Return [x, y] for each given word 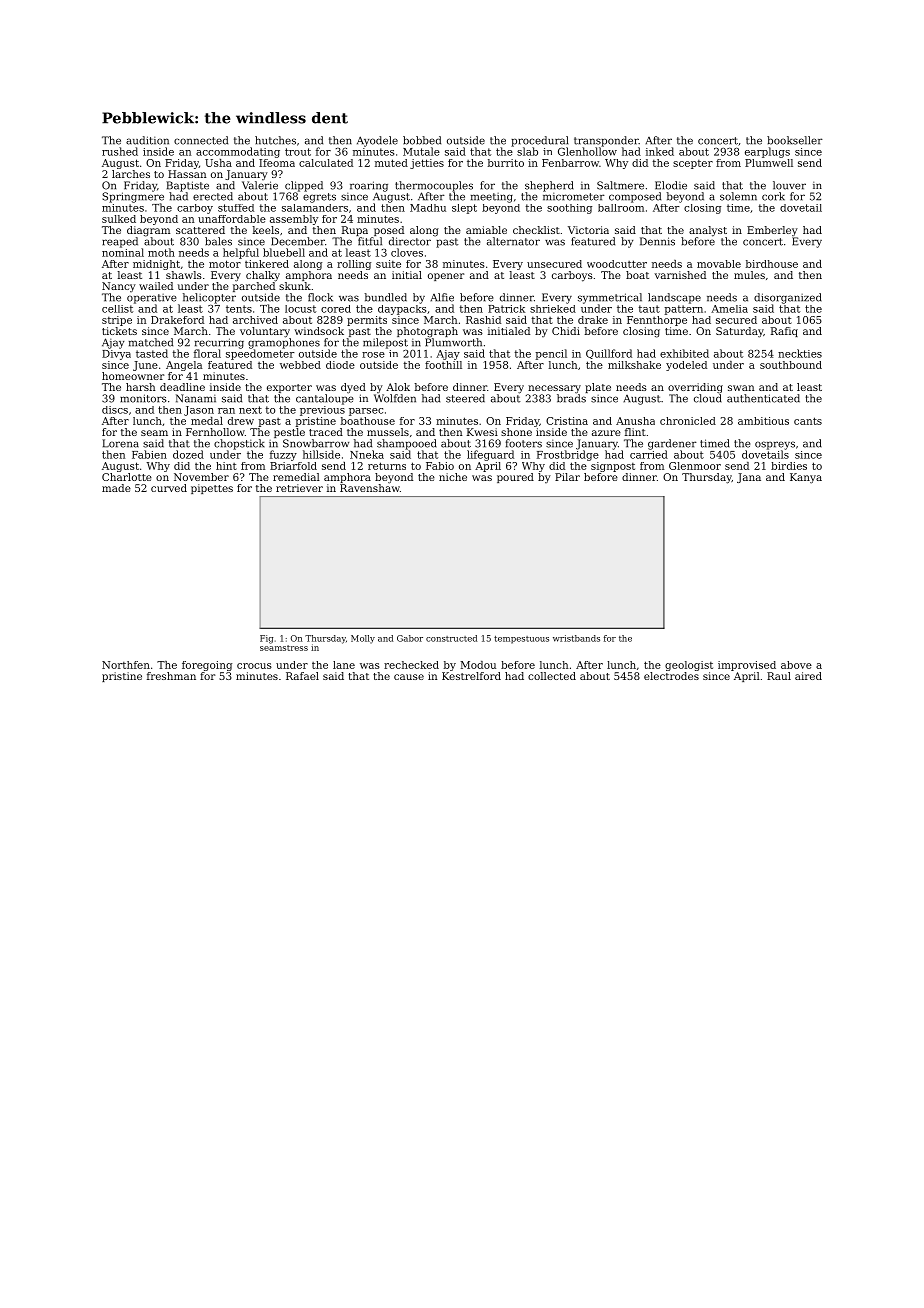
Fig [266, 639]
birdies [789, 466]
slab [527, 151]
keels [266, 230]
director [410, 241]
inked [660, 151]
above [796, 665]
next [250, 410]
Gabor [410, 638]
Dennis [657, 241]
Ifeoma [277, 163]
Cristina [567, 421]
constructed [451, 638]
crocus [254, 666]
